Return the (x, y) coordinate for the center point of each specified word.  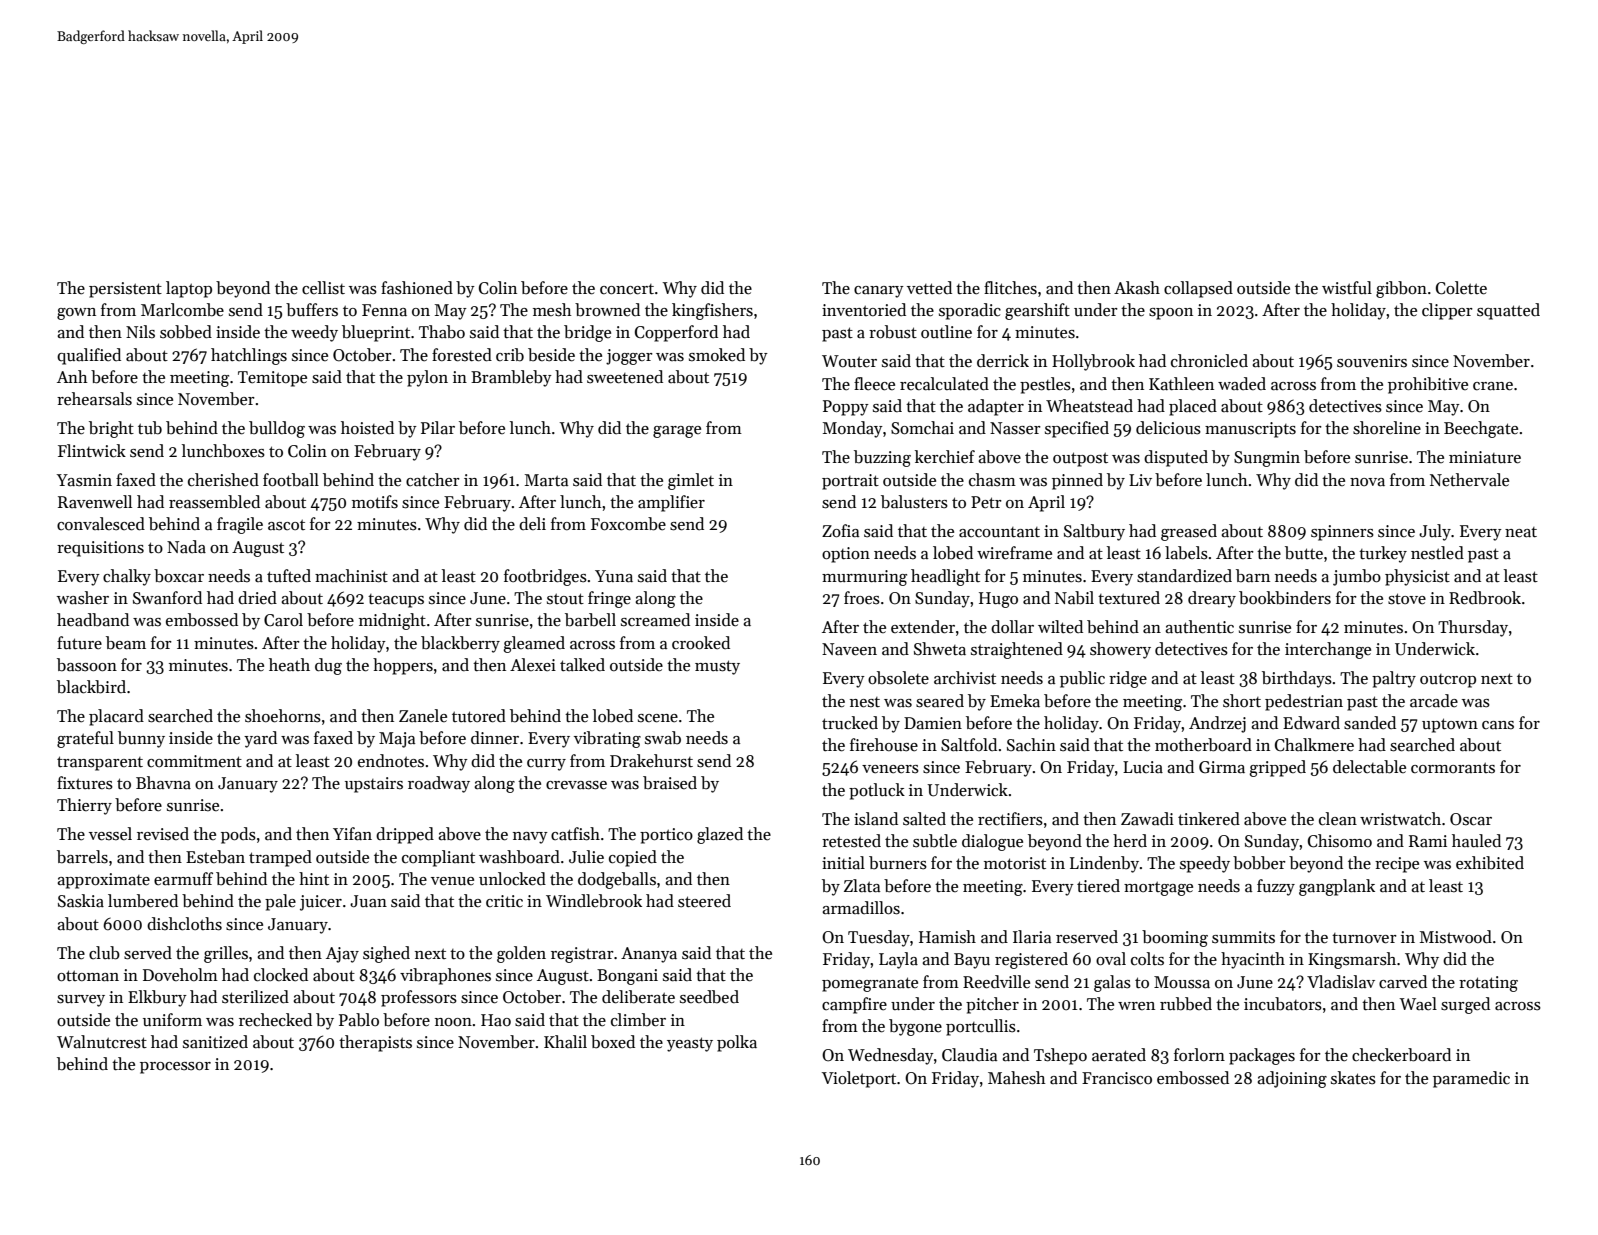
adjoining (1292, 1079)
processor (175, 1068)
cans (1498, 725)
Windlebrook (594, 901)
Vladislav (1341, 982)
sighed (386, 954)
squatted (1508, 311)
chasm (992, 480)
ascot (286, 525)
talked (582, 664)
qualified (89, 356)
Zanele (423, 715)
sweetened (625, 377)
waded (1242, 383)
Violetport (859, 1079)
